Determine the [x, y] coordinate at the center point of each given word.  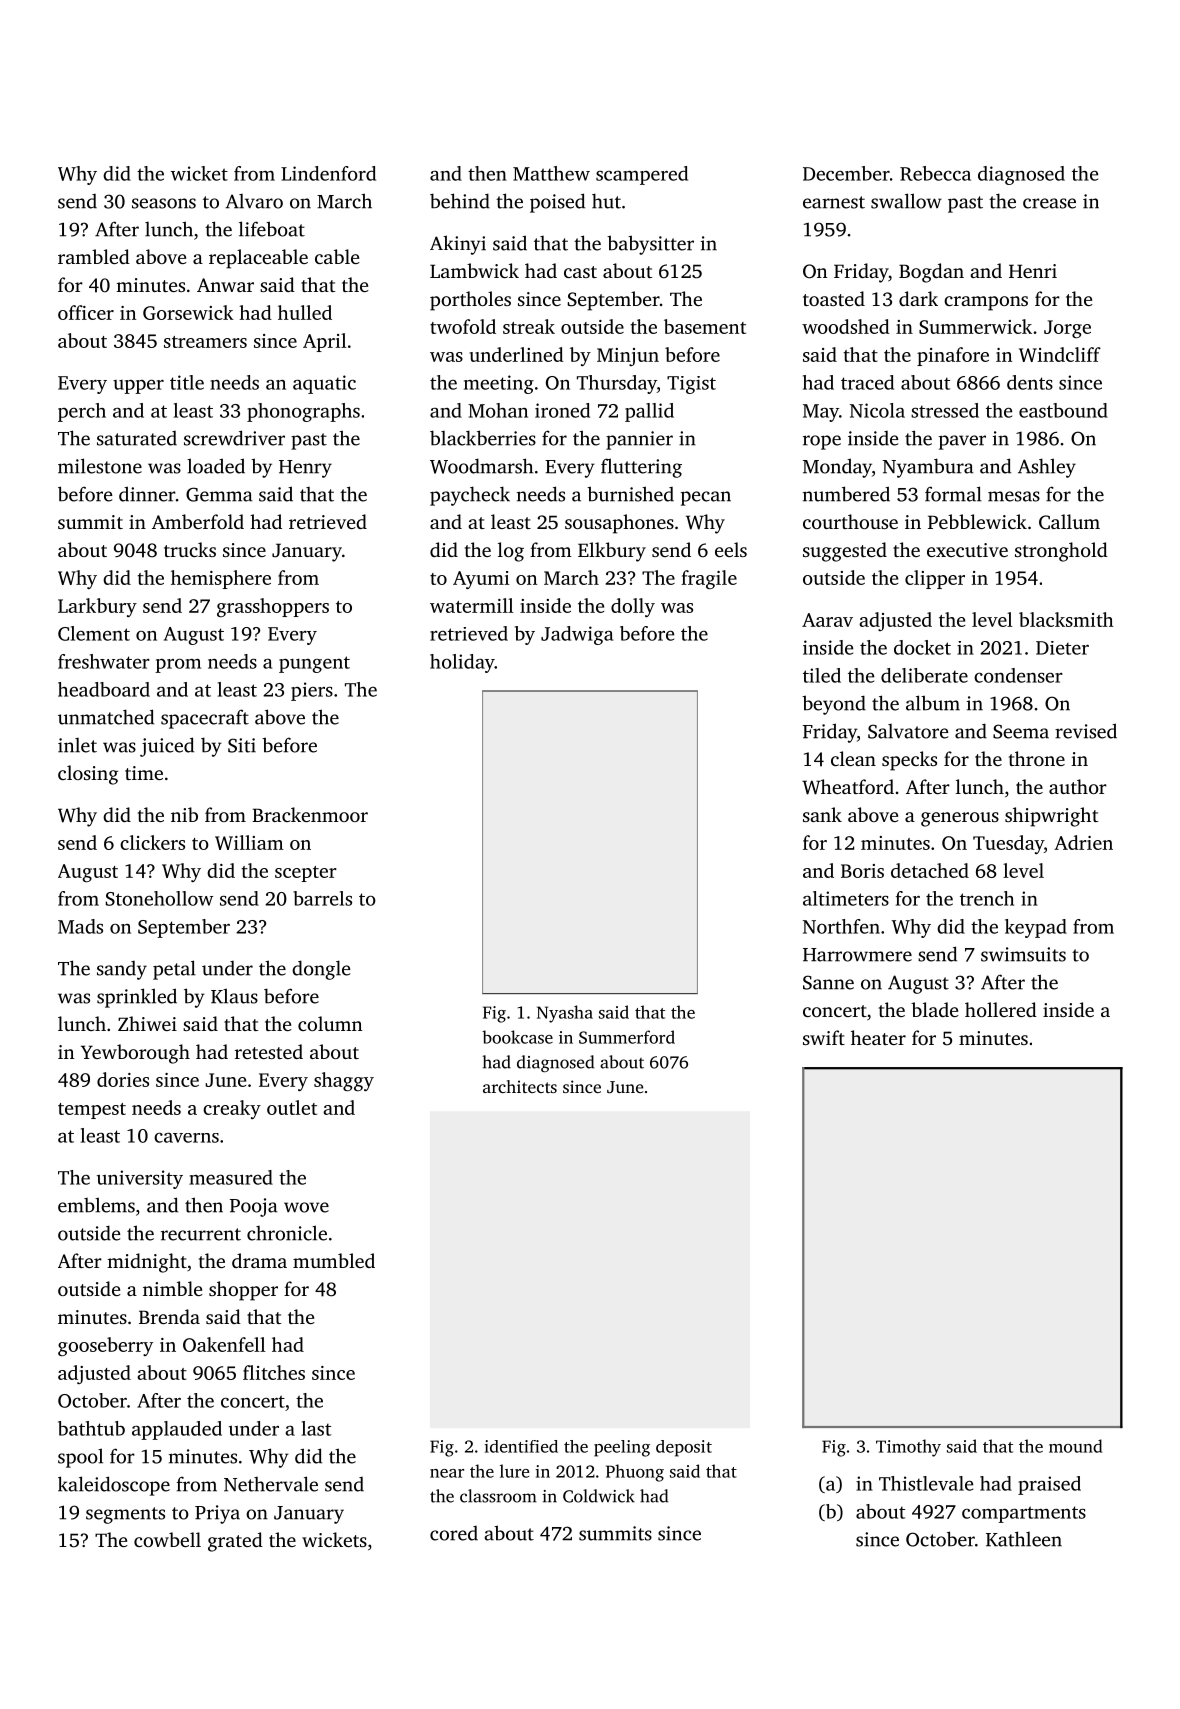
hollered [1001, 1009]
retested [269, 1051]
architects [520, 1086]
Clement [94, 633]
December [846, 173]
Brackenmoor [310, 814]
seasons [164, 203]
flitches [274, 1372]
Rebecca [935, 173]
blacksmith [1066, 619]
